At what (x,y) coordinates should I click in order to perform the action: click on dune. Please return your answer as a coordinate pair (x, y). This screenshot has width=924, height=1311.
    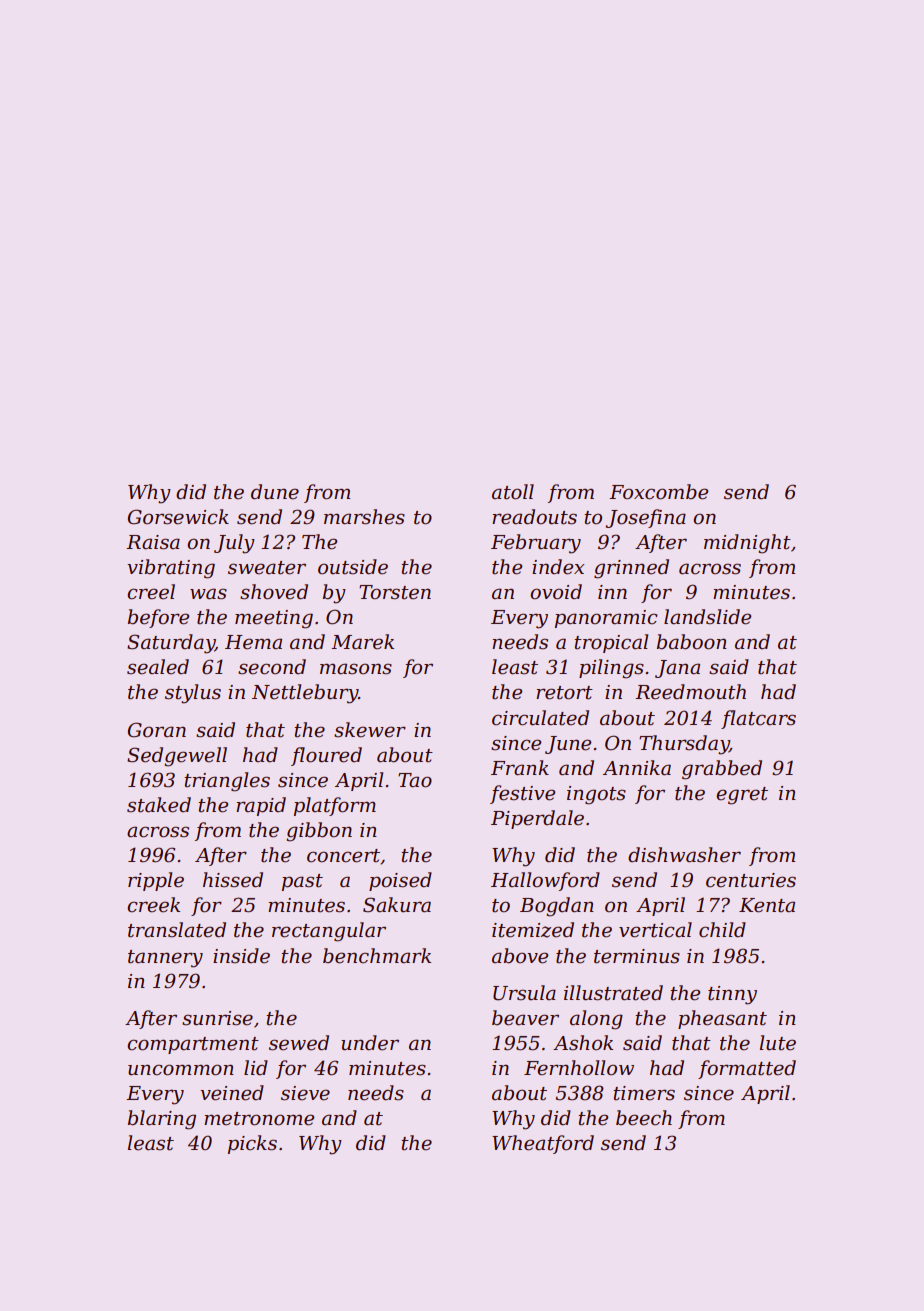
    Looking at the image, I should click on (275, 492).
